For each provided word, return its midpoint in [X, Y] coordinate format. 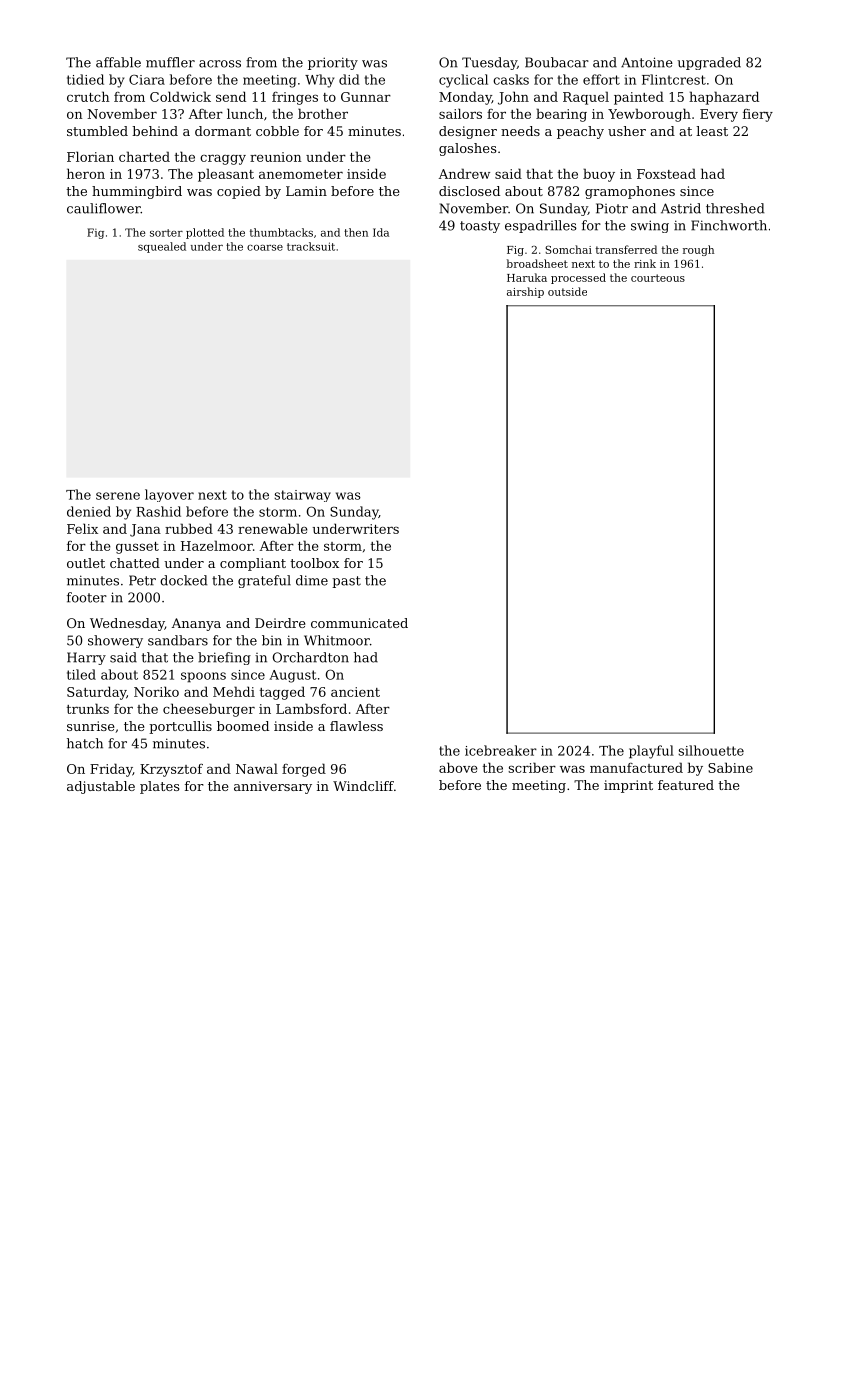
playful [651, 752]
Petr [142, 580]
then [356, 232]
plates [159, 787]
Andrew [464, 173]
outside [567, 291]
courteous [658, 278]
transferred [626, 249]
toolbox [314, 563]
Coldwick [180, 96]
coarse [265, 248]
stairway [302, 496]
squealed [162, 247]
